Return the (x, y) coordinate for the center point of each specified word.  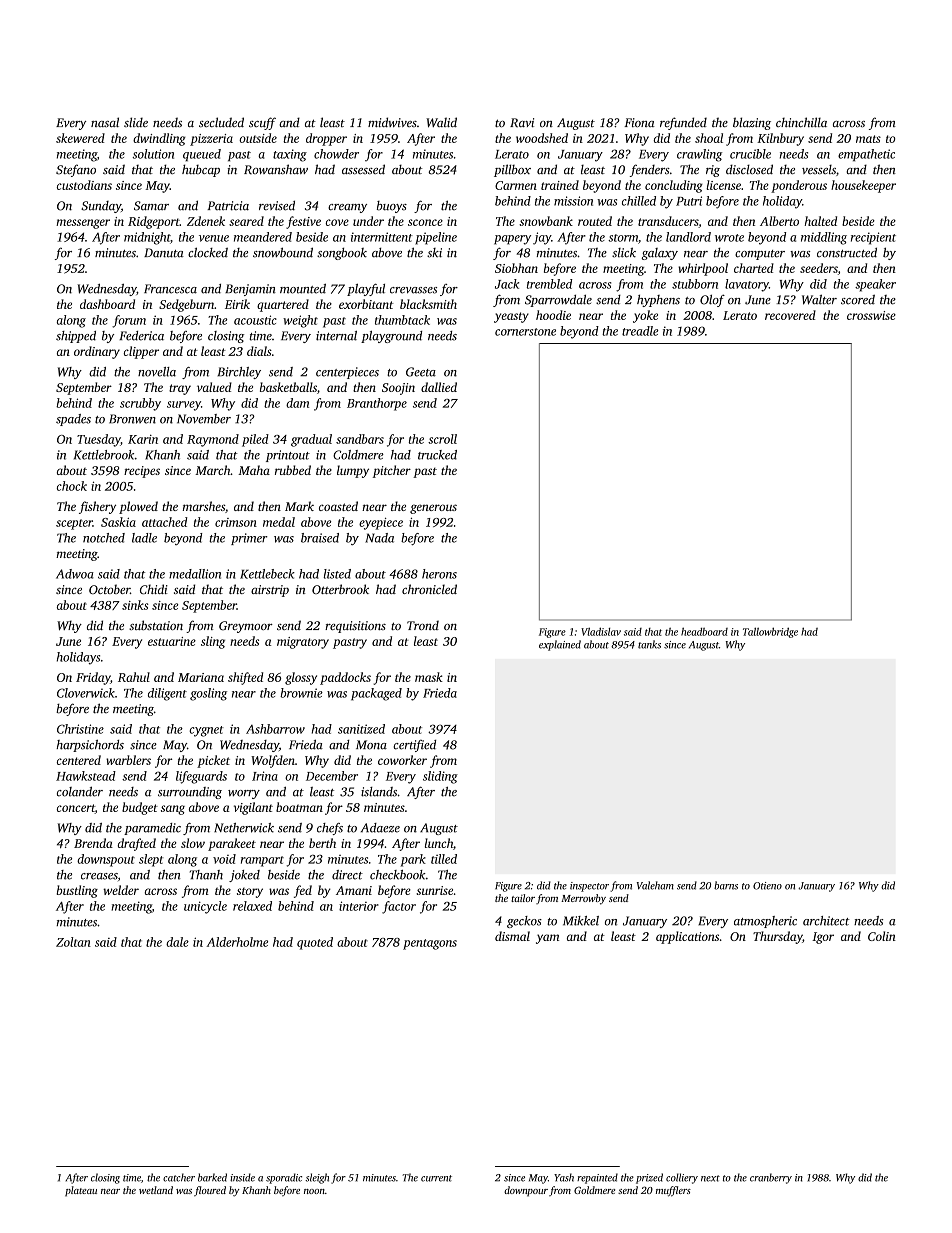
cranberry (771, 1178)
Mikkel (581, 921)
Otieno (767, 886)
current (436, 1178)
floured (210, 1191)
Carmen (516, 185)
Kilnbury (780, 139)
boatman (299, 807)
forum (129, 321)
